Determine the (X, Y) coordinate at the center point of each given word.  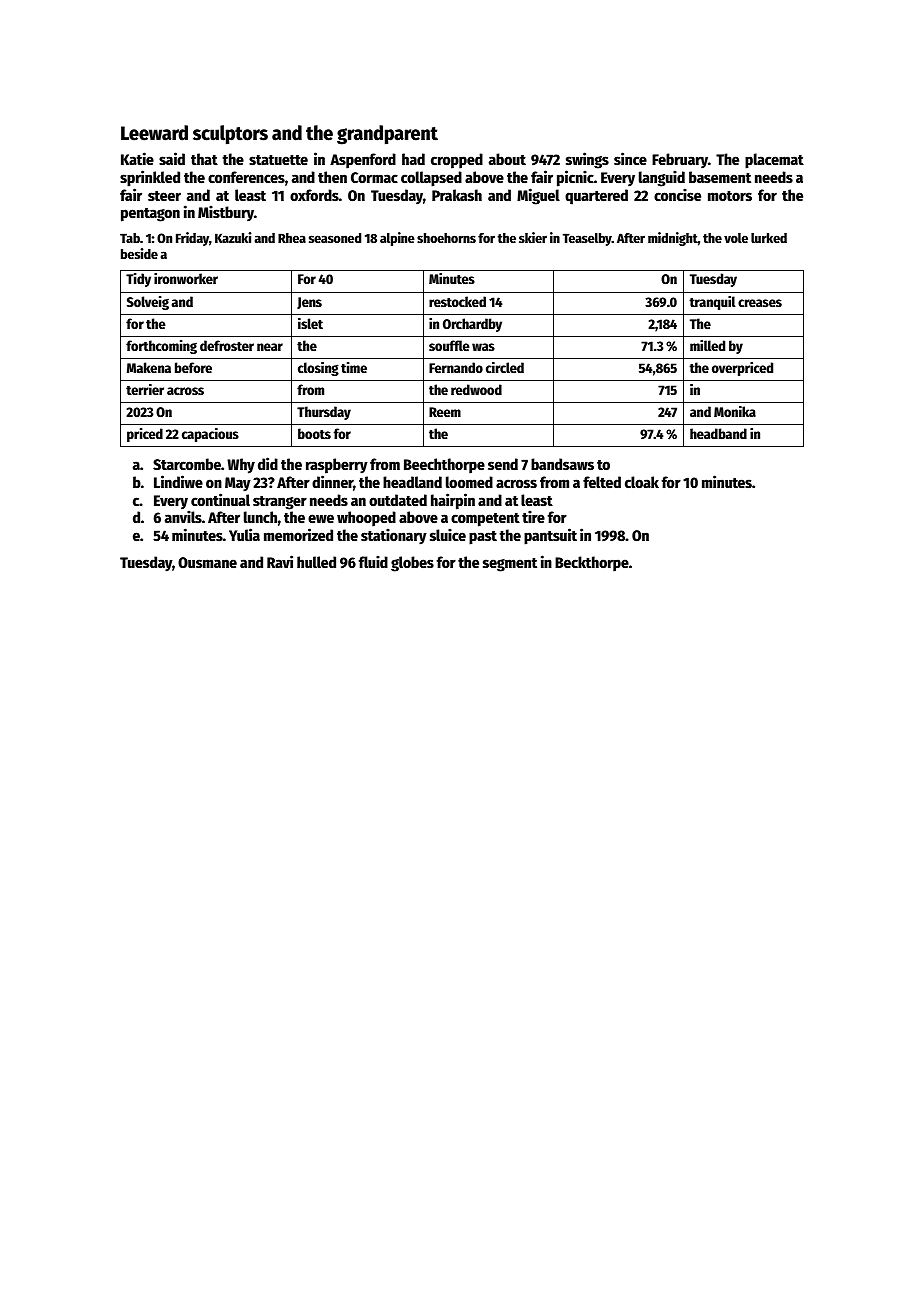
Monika (735, 411)
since (630, 158)
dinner (332, 481)
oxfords (314, 195)
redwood (476, 389)
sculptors (230, 135)
